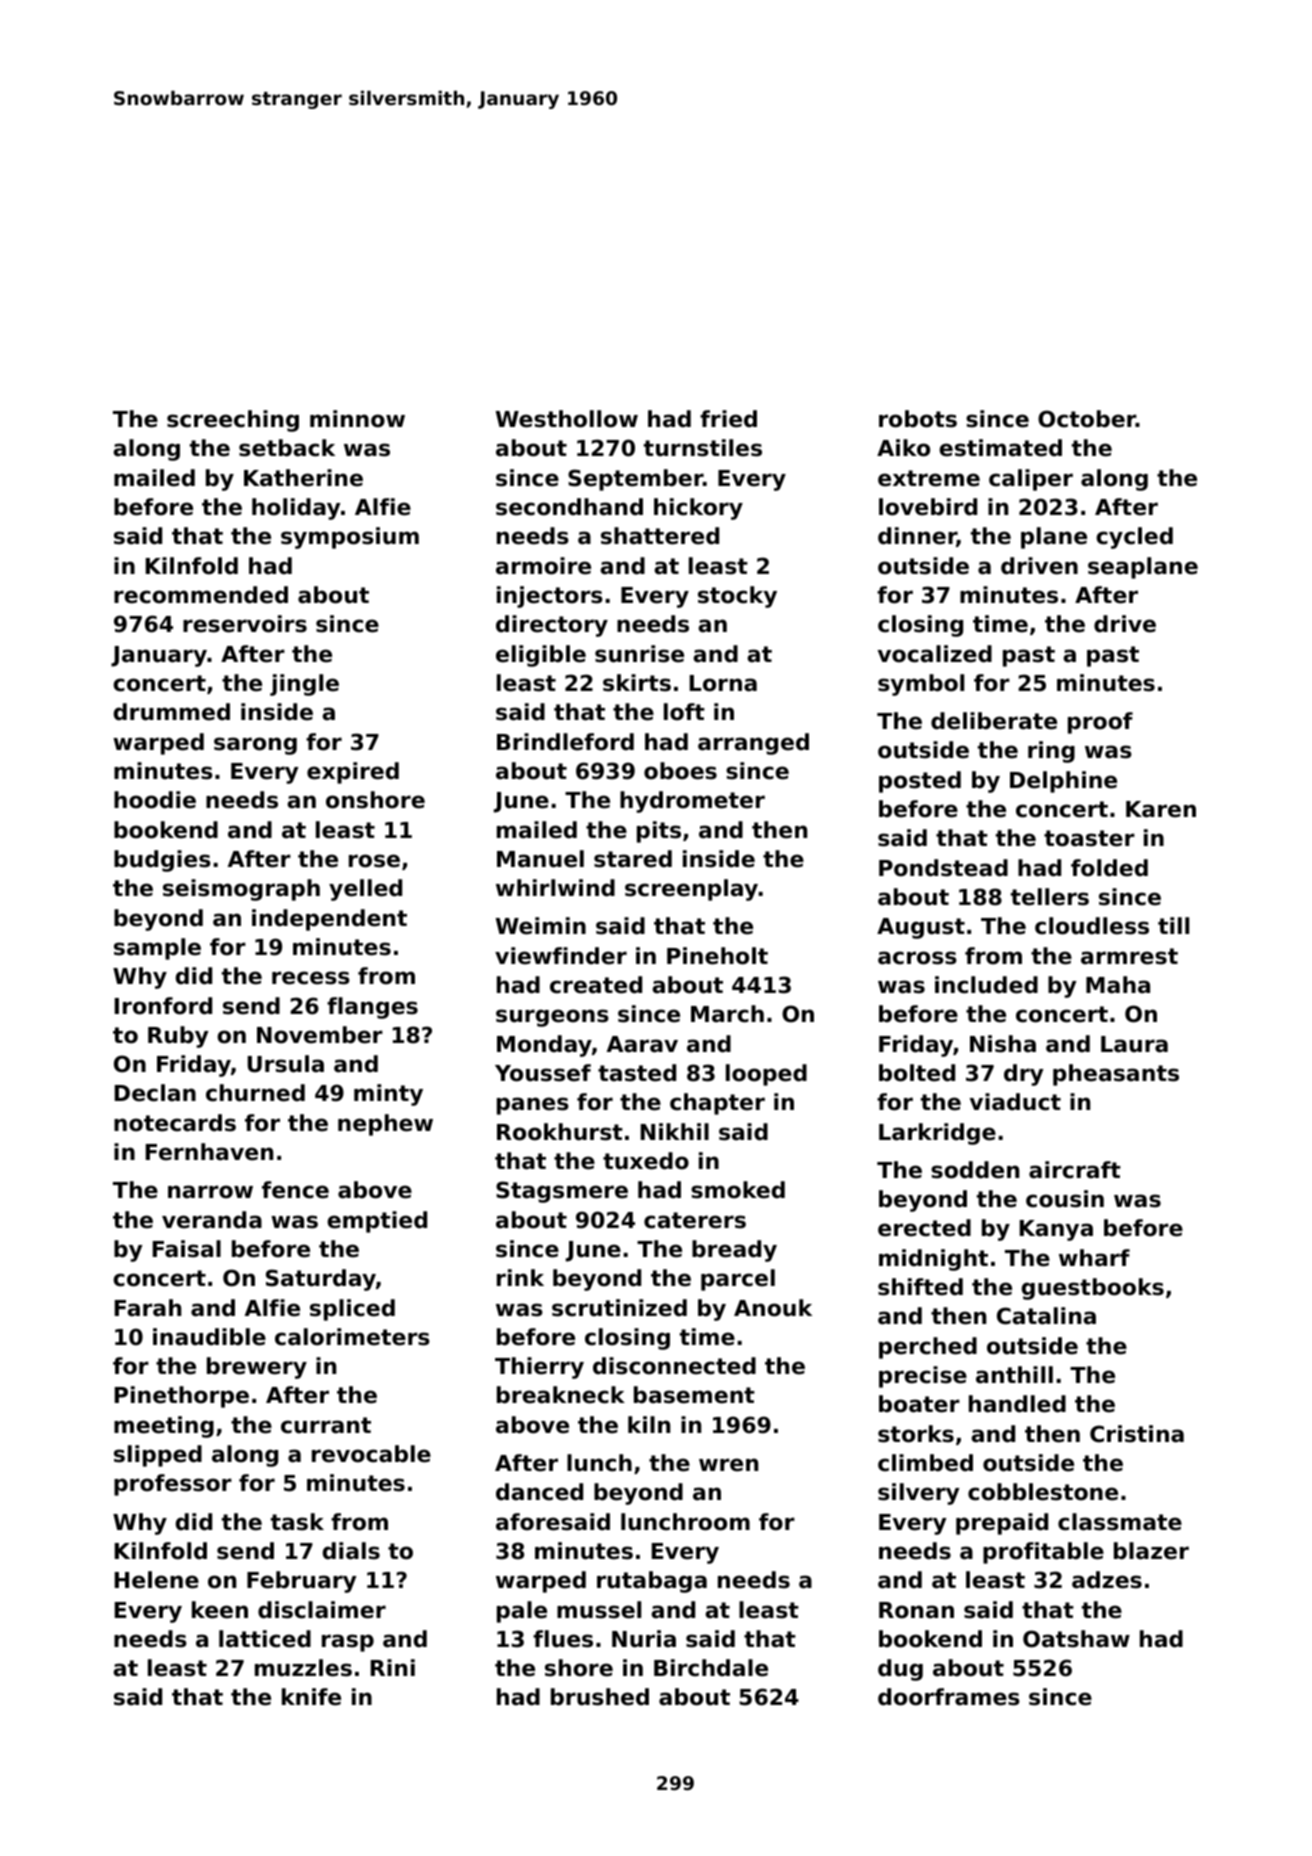 Image resolution: width=1312 pixels, height=1856 pixels. I want to click on tellers, so click(1050, 897).
